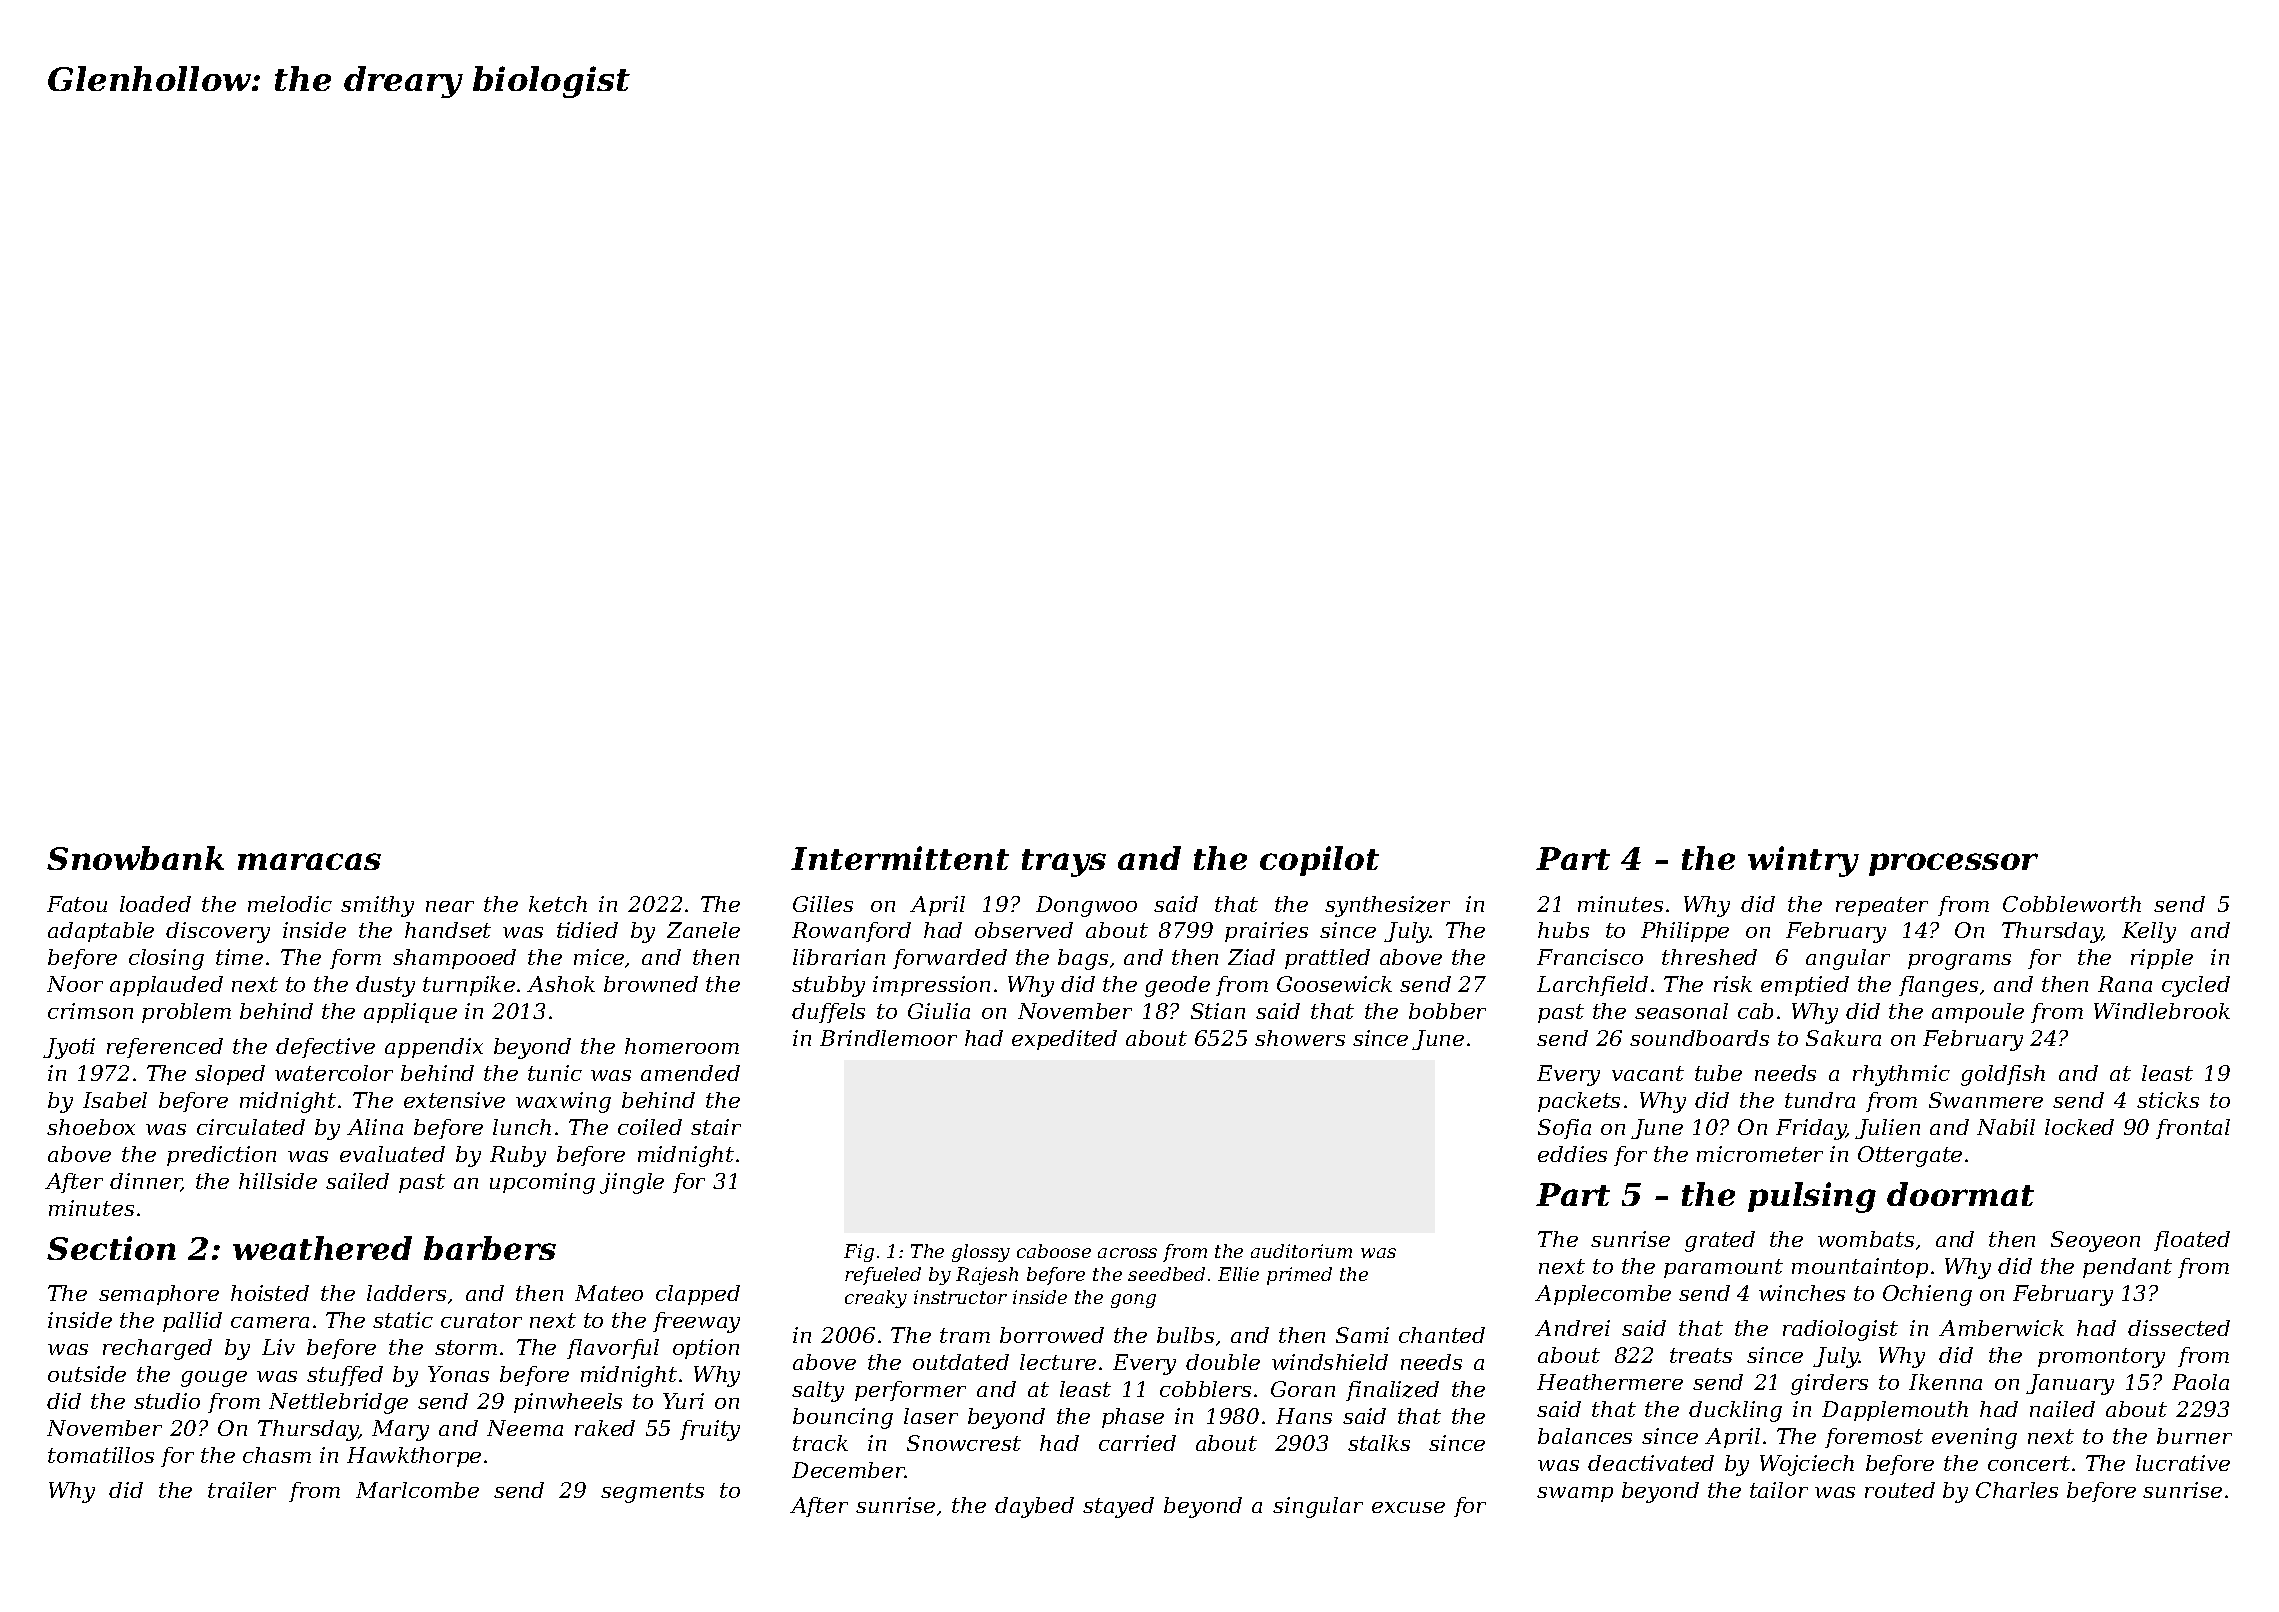 This screenshot has width=2279, height=1612. I want to click on tunic, so click(555, 1073).
